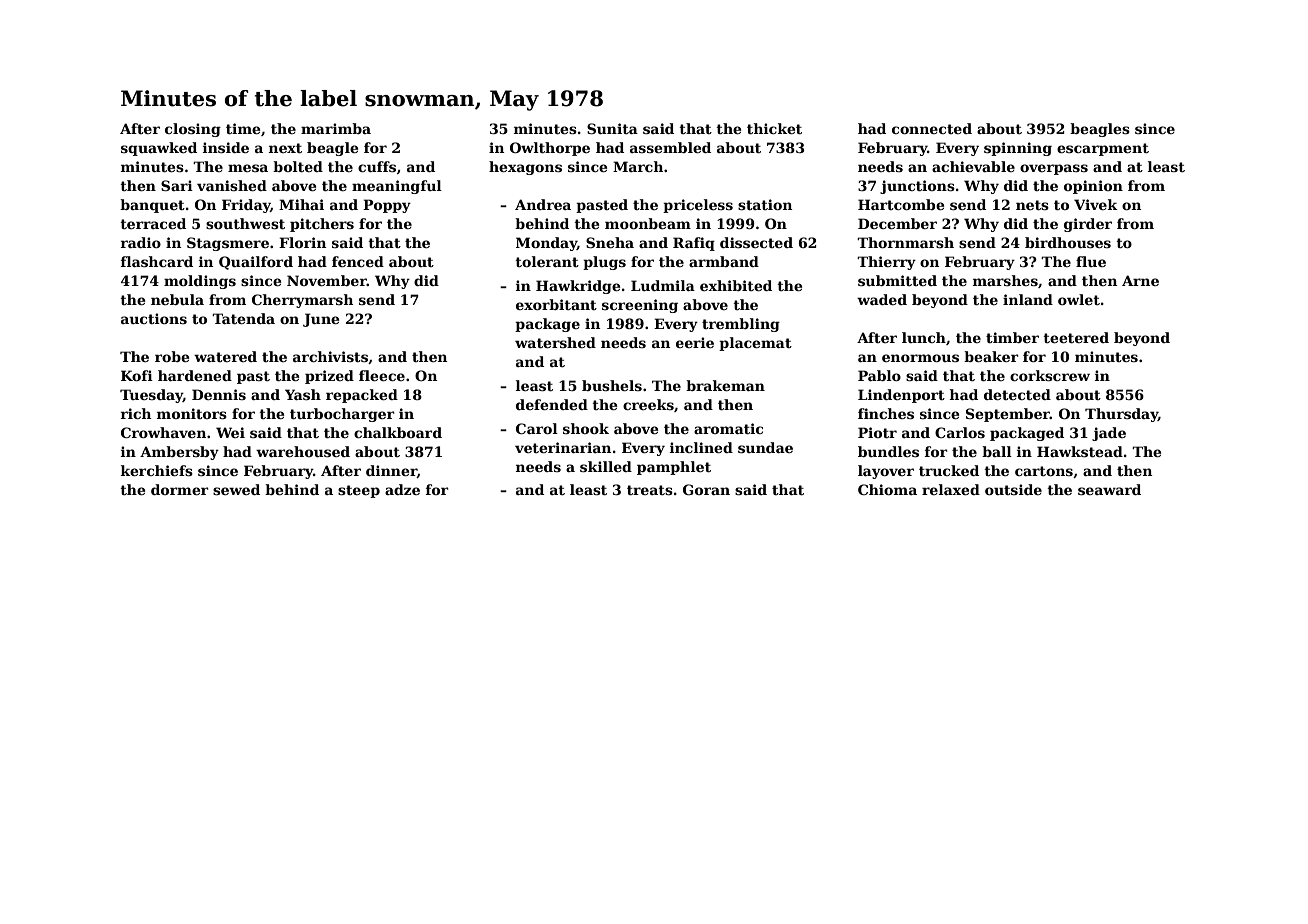 Image resolution: width=1308 pixels, height=924 pixels. Describe the element at coordinates (303, 394) in the page. I see `Yash` at that location.
